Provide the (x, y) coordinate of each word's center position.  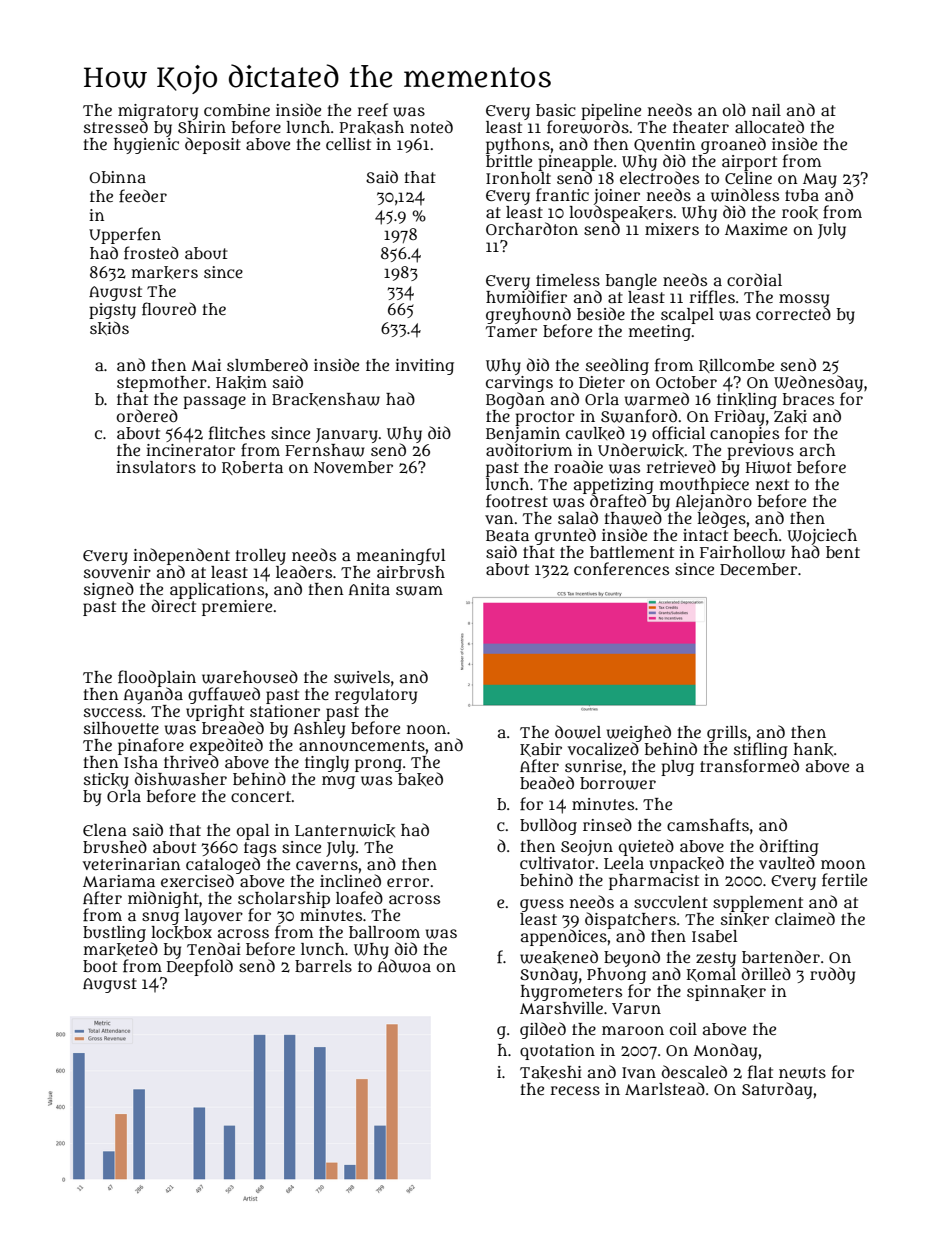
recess (575, 1090)
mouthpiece (704, 486)
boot (100, 966)
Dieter (602, 382)
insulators (156, 467)
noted (431, 126)
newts (802, 1073)
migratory (158, 112)
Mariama (119, 881)
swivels (362, 677)
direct (174, 605)
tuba (802, 195)
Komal (711, 975)
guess (542, 905)
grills (727, 734)
